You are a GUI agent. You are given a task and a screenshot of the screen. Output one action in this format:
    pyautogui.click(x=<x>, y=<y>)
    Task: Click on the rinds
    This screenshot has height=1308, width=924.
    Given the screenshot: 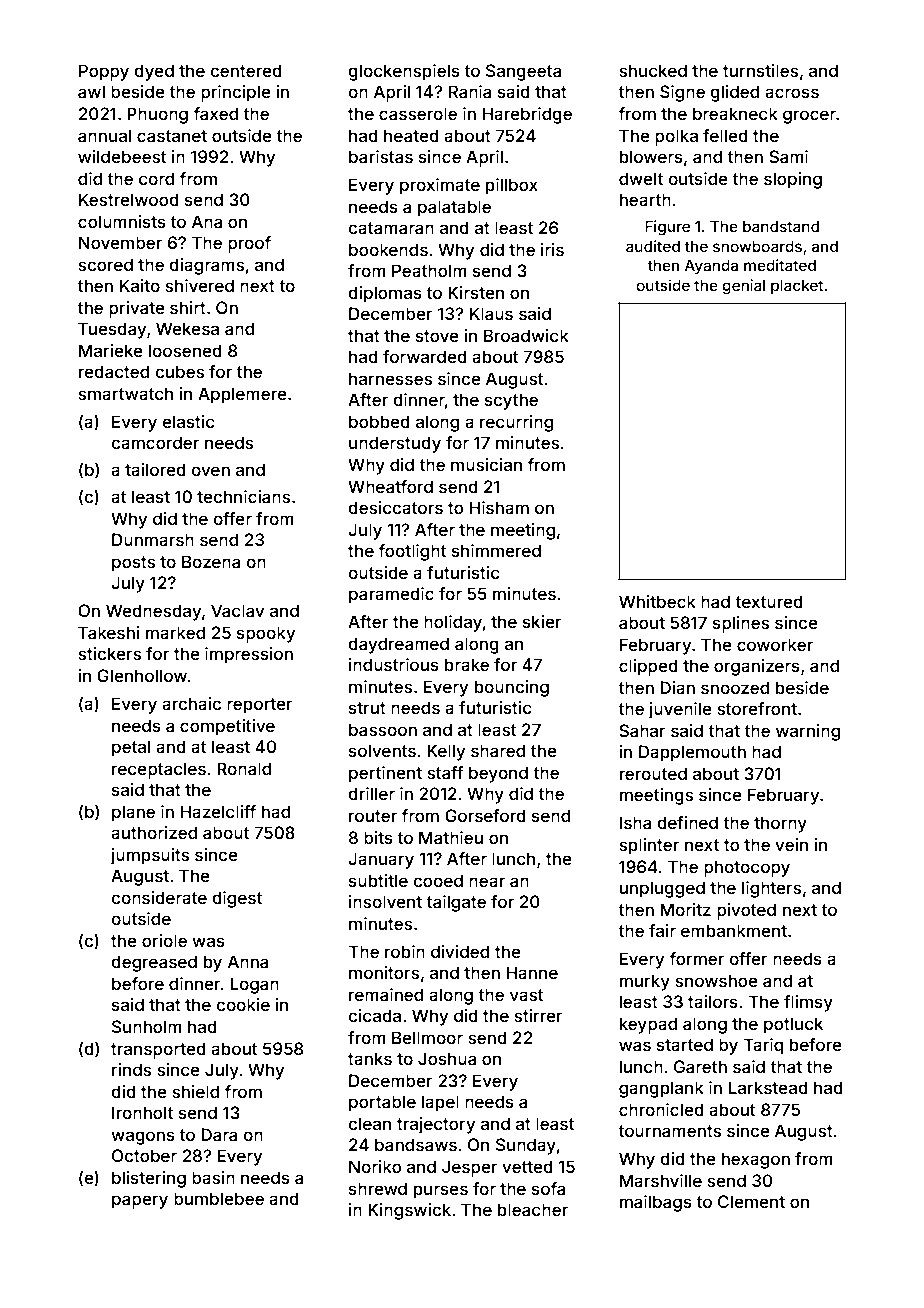 What is the action you would take?
    pyautogui.click(x=131, y=1069)
